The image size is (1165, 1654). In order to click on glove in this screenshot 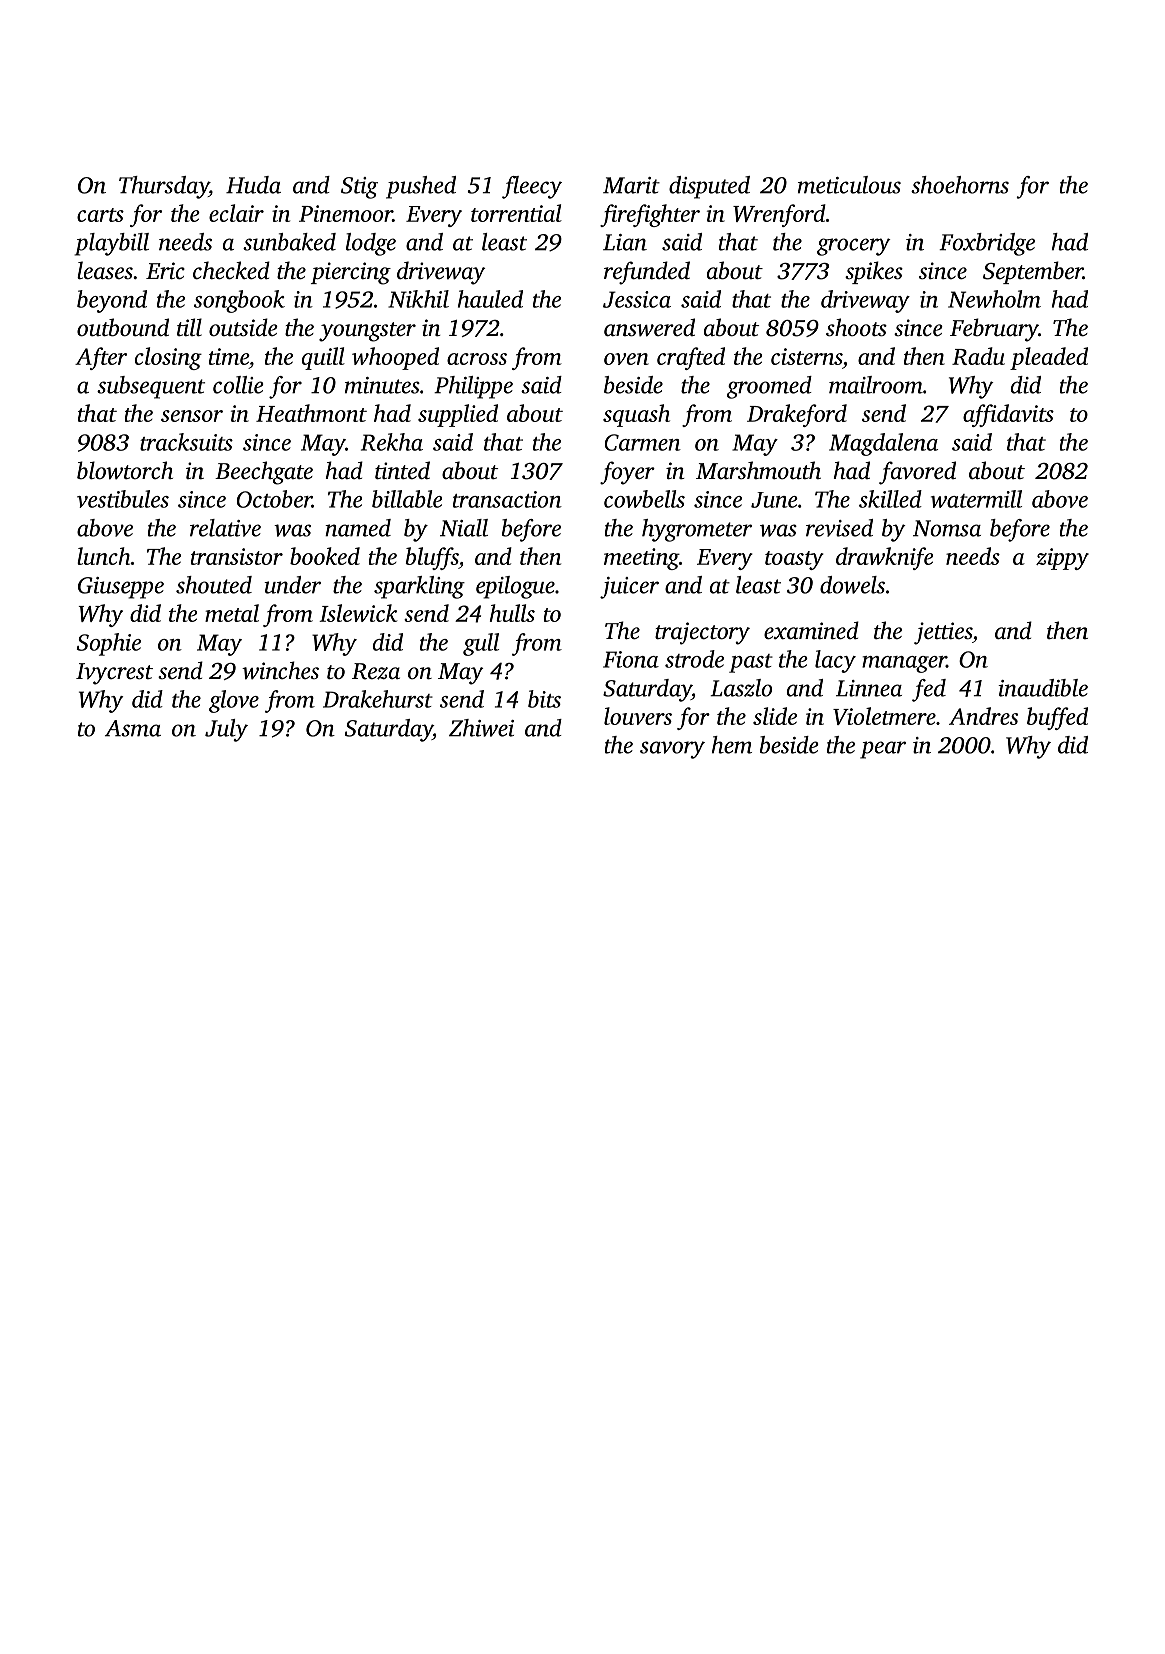, I will do `click(234, 701)`.
